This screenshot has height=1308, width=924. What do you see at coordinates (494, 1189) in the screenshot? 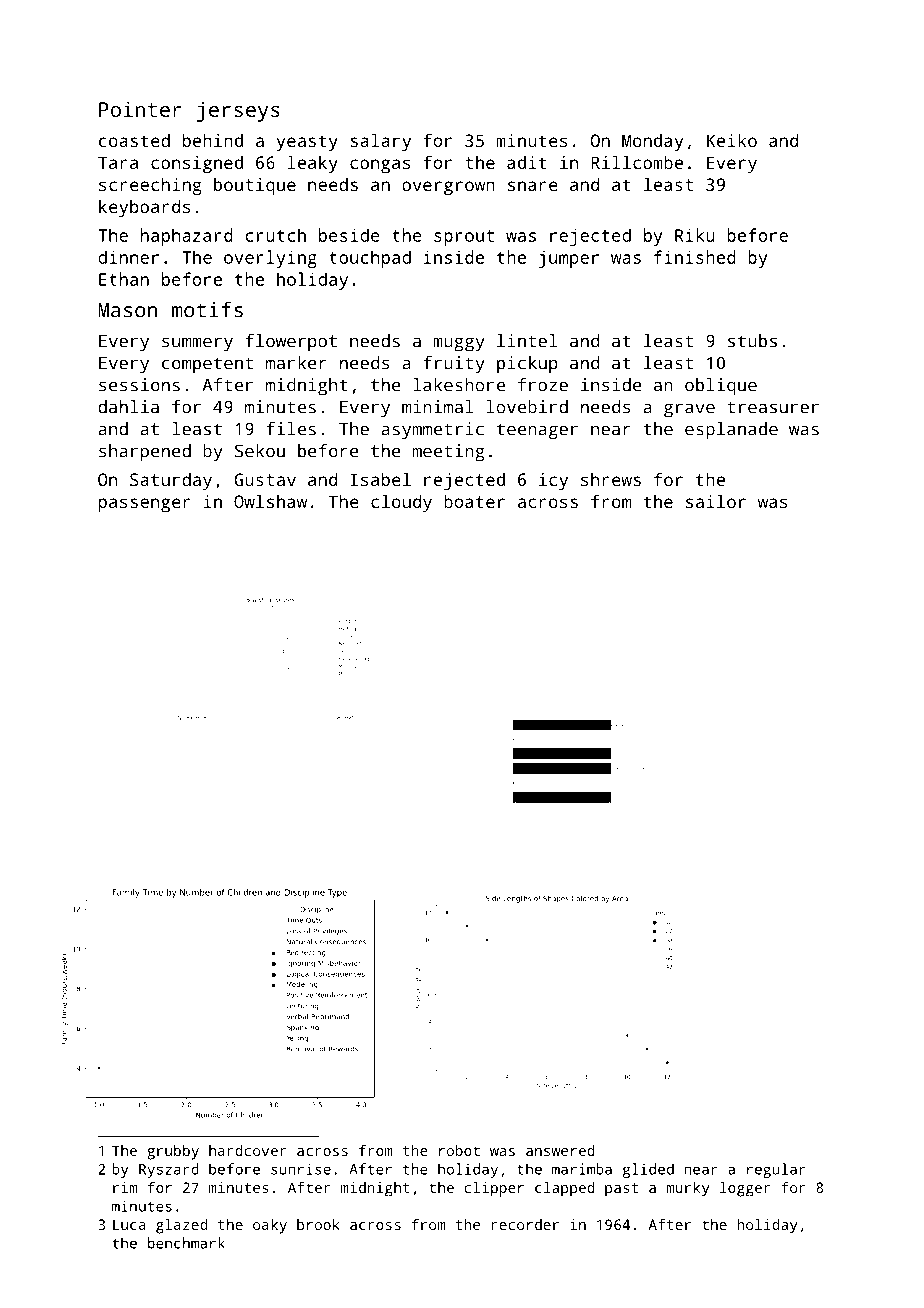
I see `clipper` at bounding box center [494, 1189].
